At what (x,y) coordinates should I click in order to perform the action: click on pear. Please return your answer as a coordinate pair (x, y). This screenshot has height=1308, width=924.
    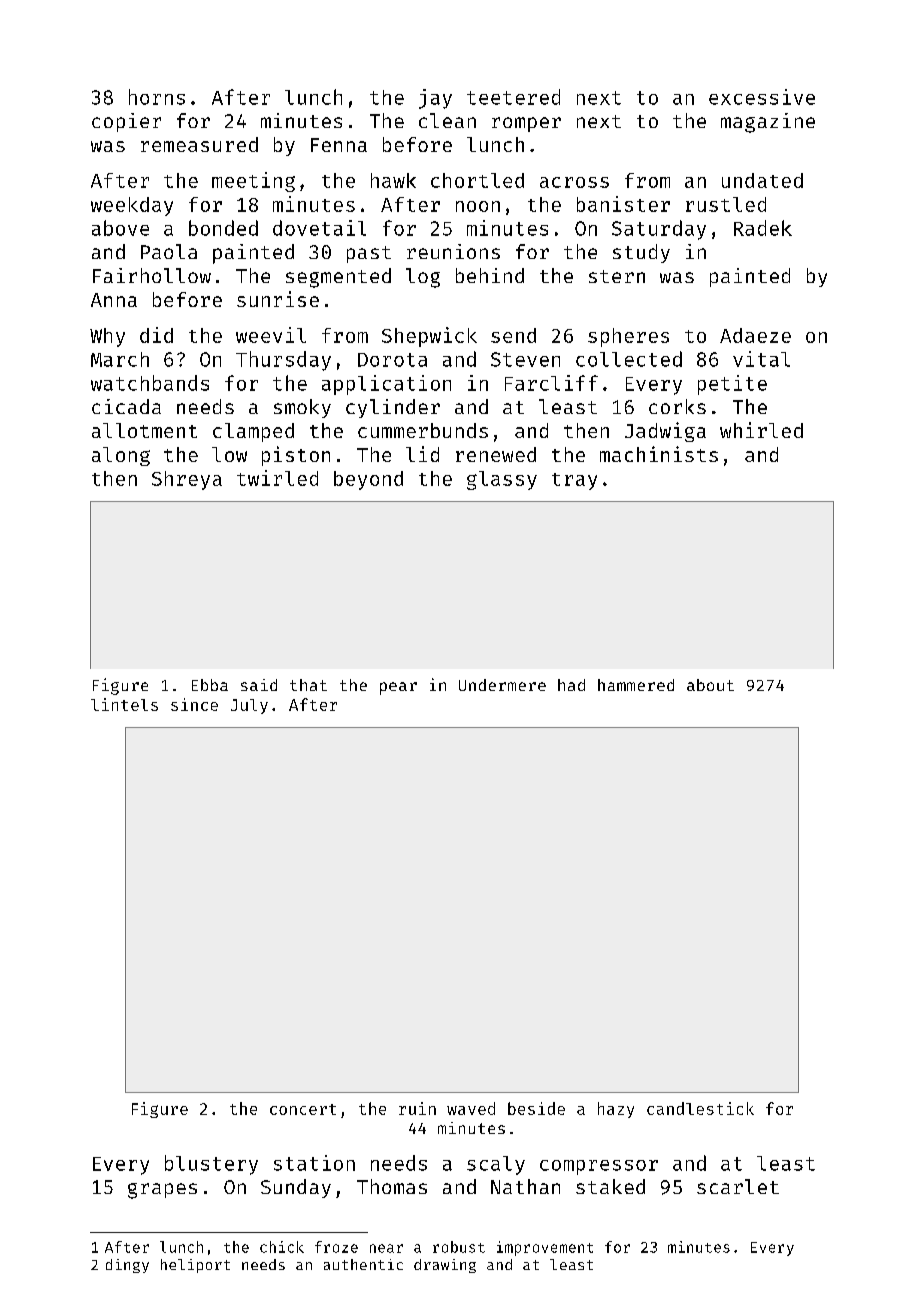
    Looking at the image, I should click on (398, 688).
